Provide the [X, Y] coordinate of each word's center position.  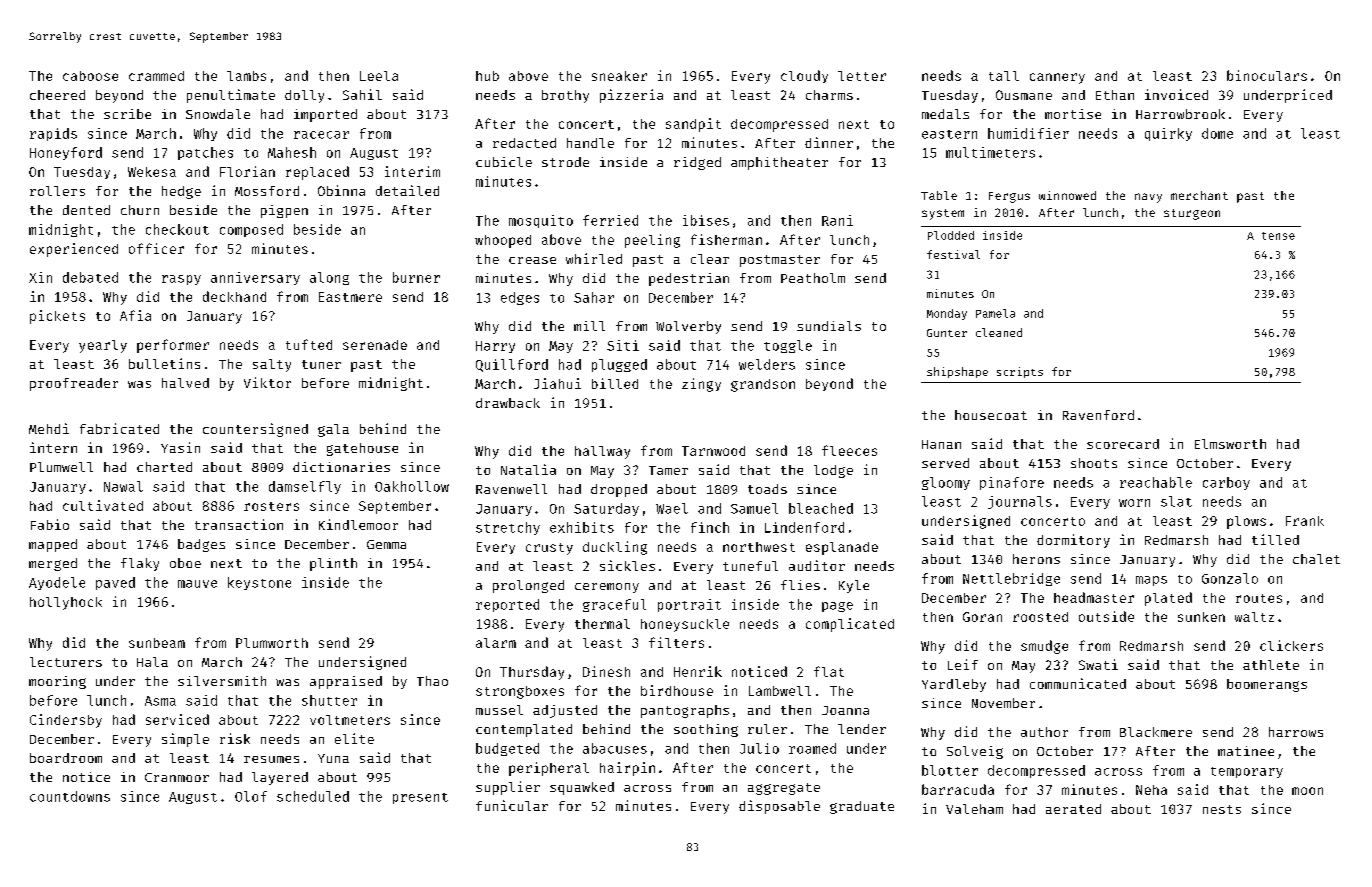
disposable [779, 807]
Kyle [854, 586]
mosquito [541, 221]
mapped [53, 545]
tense [1278, 236]
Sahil [362, 94]
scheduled [313, 796]
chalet [1316, 559]
